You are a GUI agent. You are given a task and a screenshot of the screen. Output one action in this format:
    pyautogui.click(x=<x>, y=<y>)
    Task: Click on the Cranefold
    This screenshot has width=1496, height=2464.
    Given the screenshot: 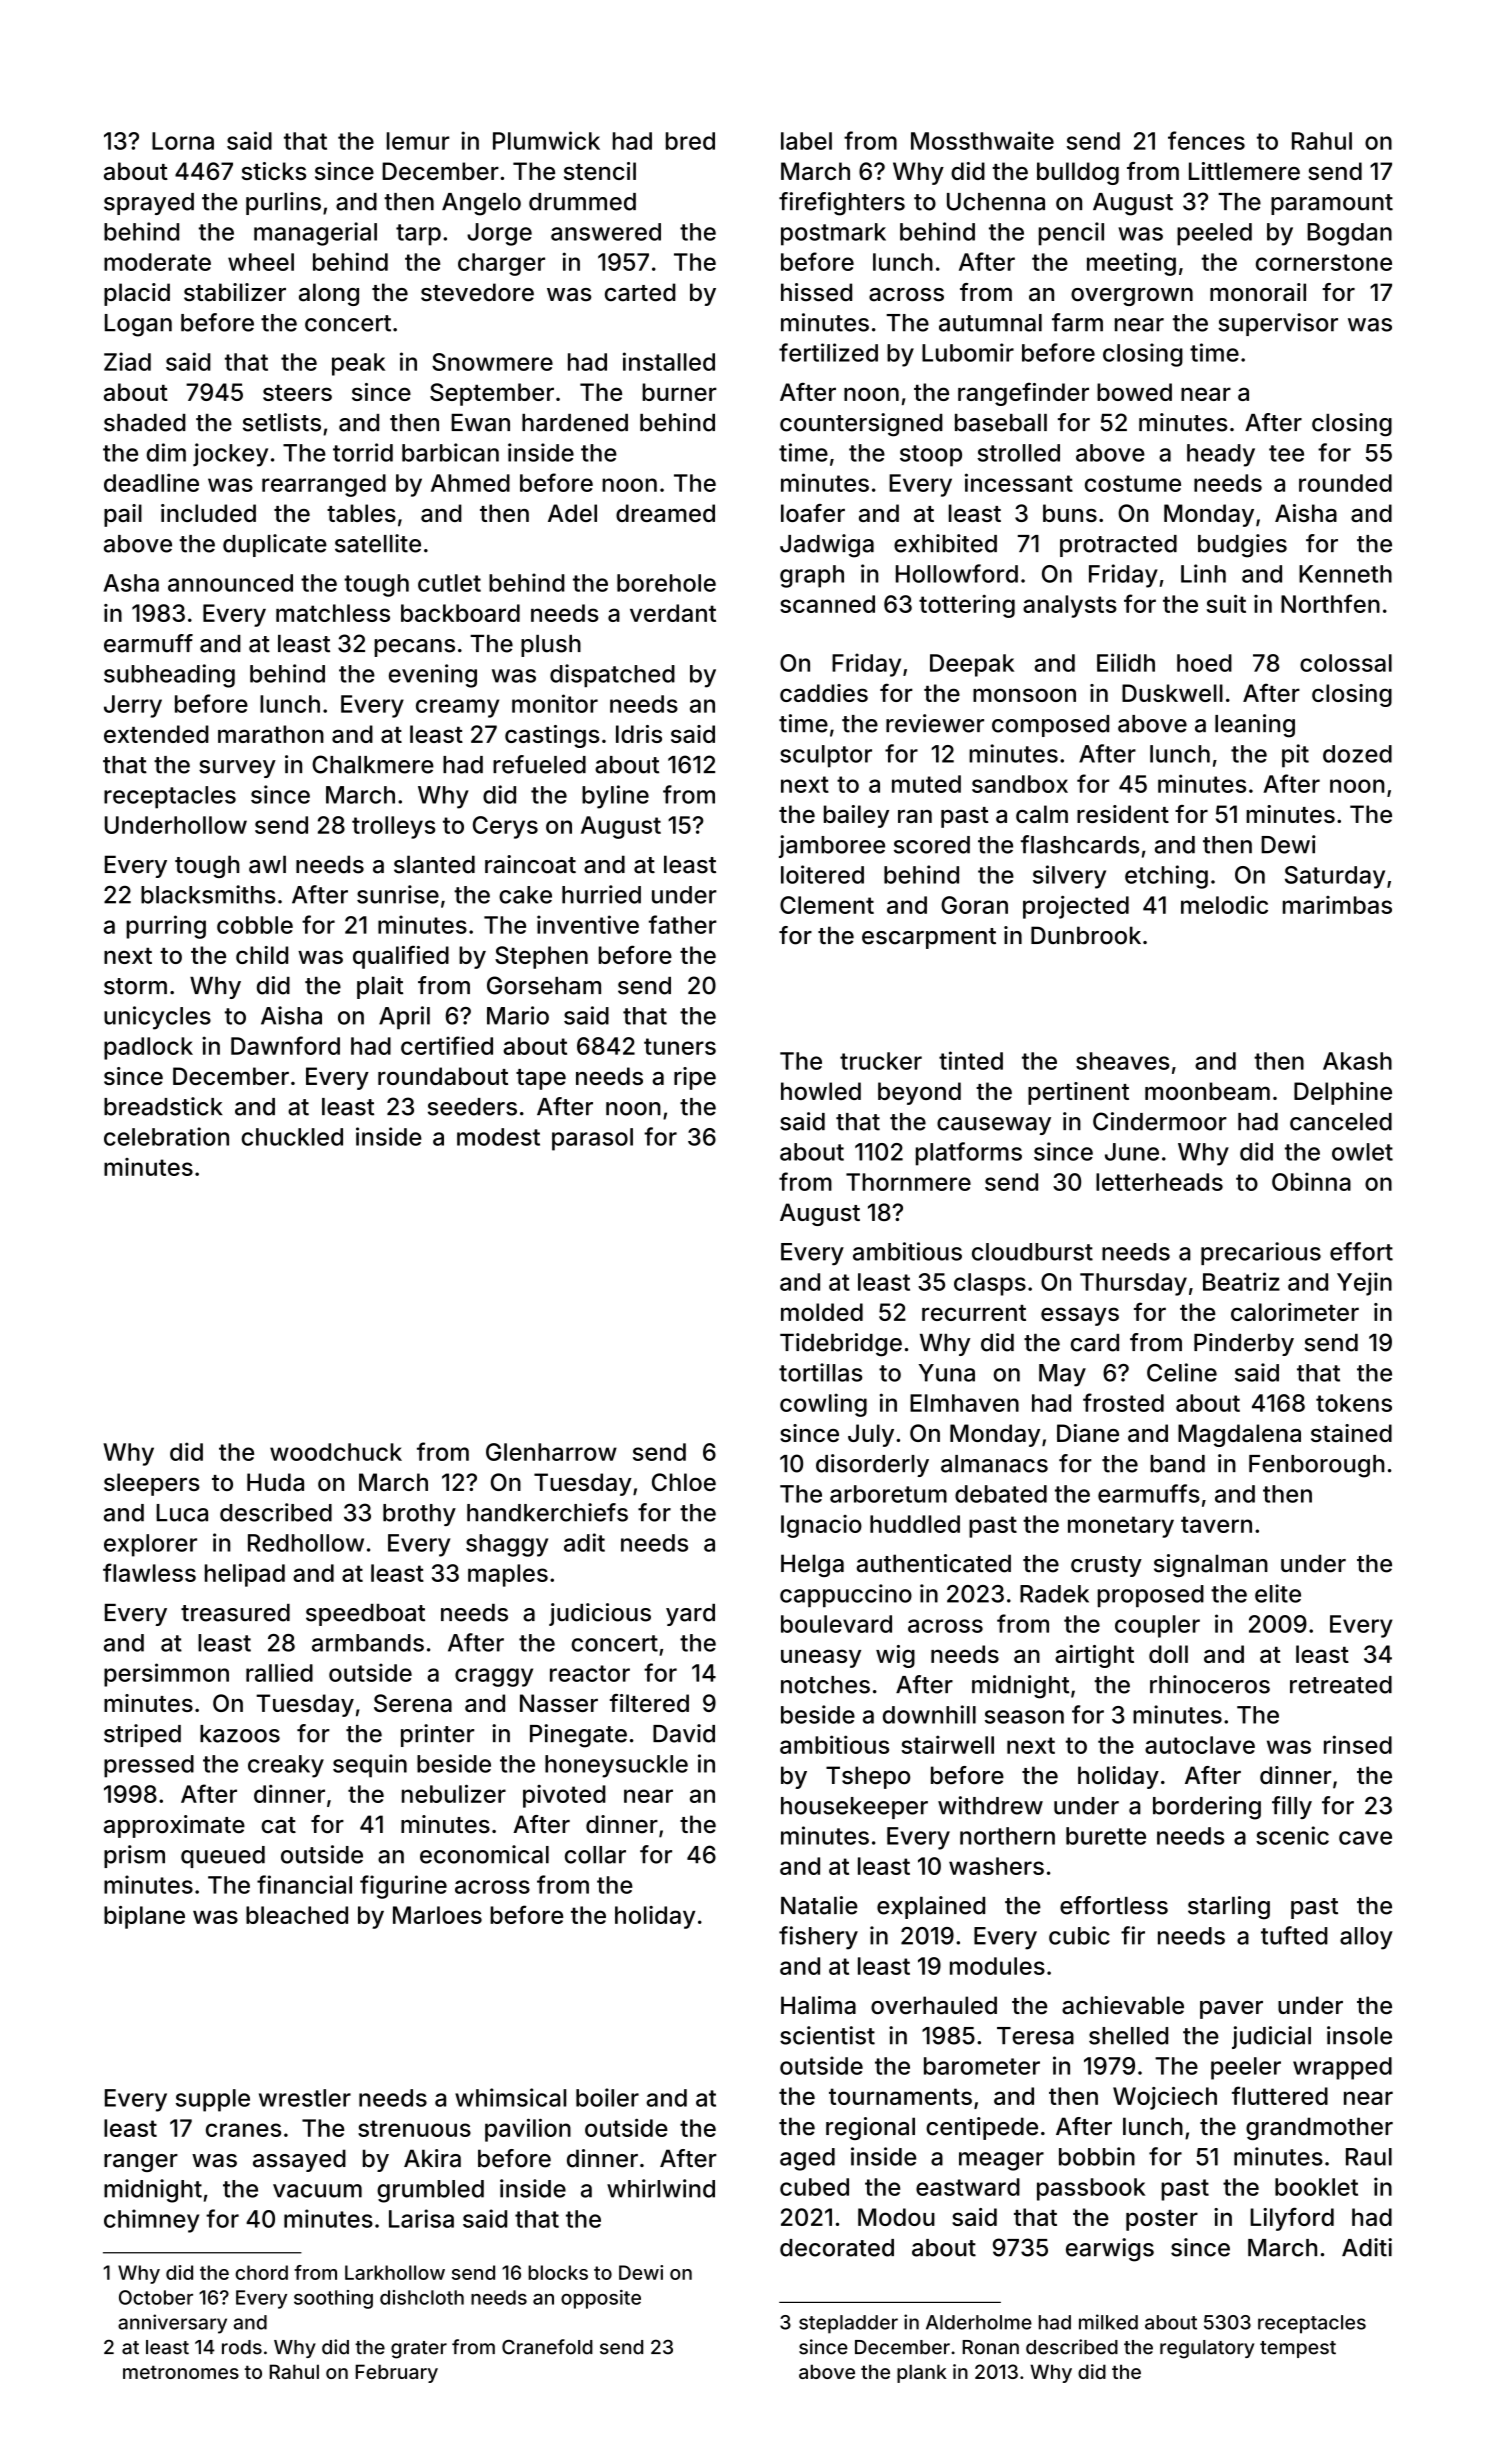 What is the action you would take?
    pyautogui.click(x=547, y=2347)
